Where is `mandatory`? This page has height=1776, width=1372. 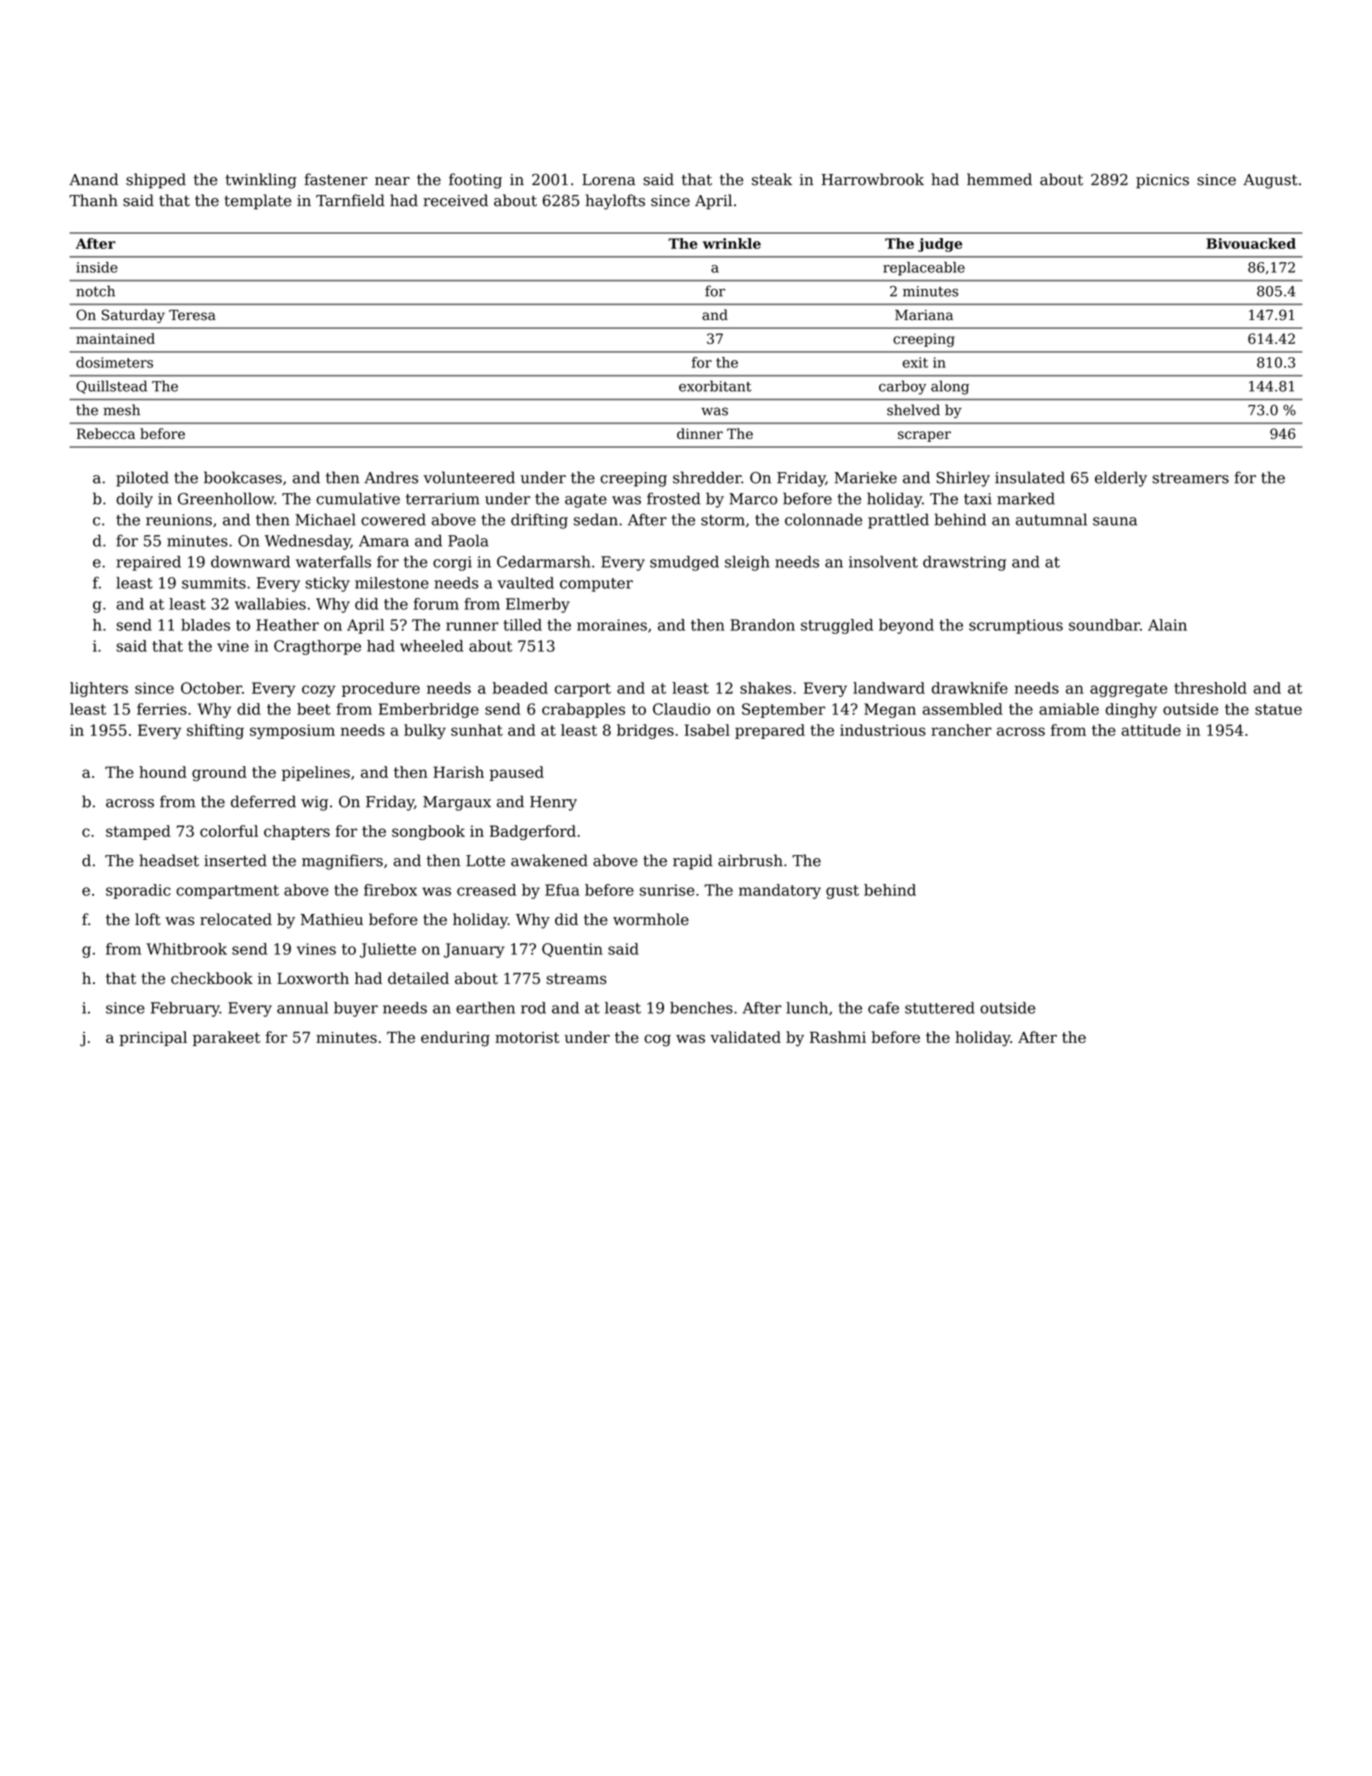 mandatory is located at coordinates (780, 891).
